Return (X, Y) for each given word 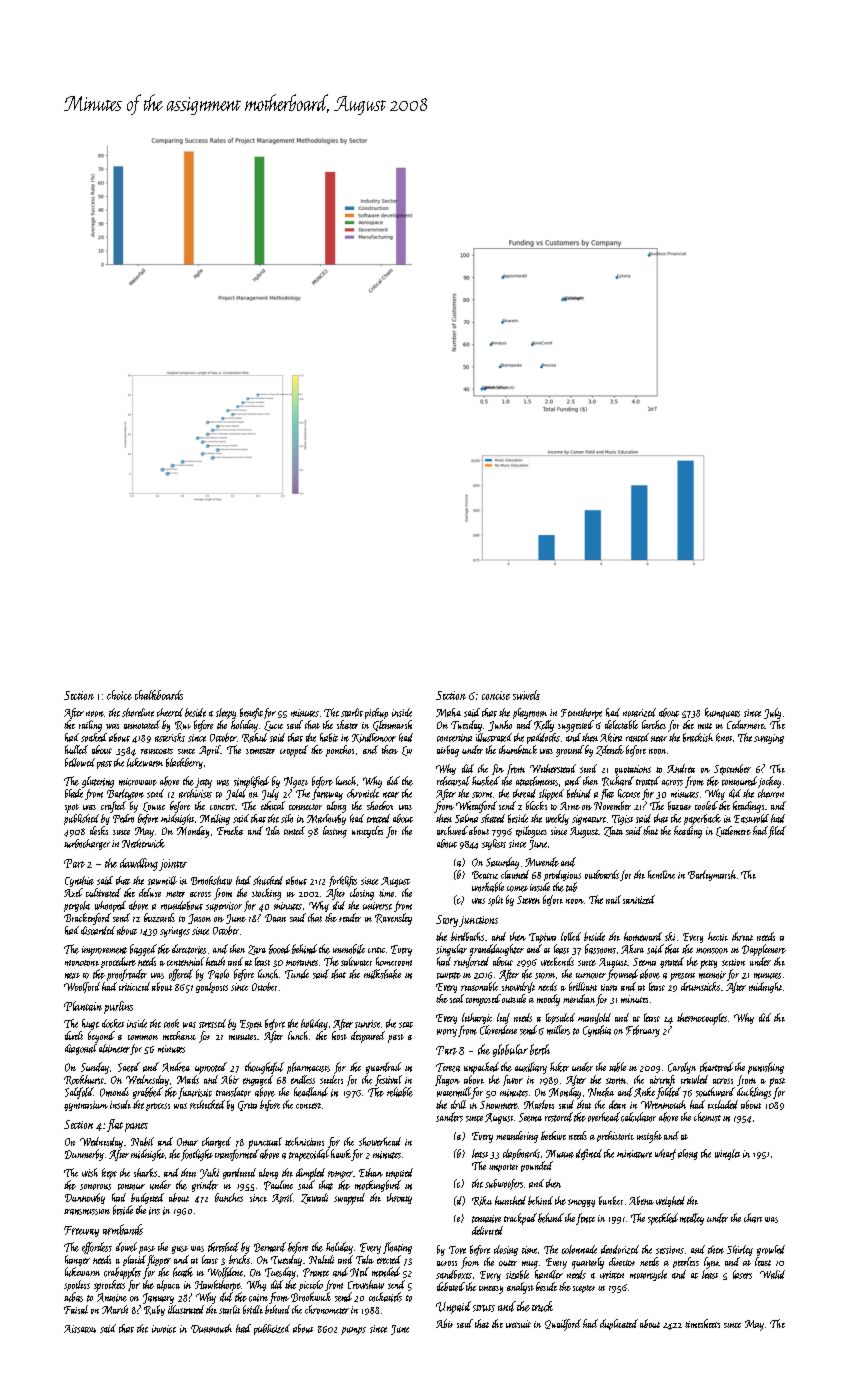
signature (589, 820)
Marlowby (326, 819)
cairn (258, 1298)
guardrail (383, 1068)
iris (154, 1211)
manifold (594, 1018)
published (81, 819)
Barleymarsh (712, 875)
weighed (670, 1201)
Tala (365, 1259)
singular (451, 950)
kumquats (722, 713)
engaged (258, 1080)
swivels (526, 695)
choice (119, 695)
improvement (104, 951)
